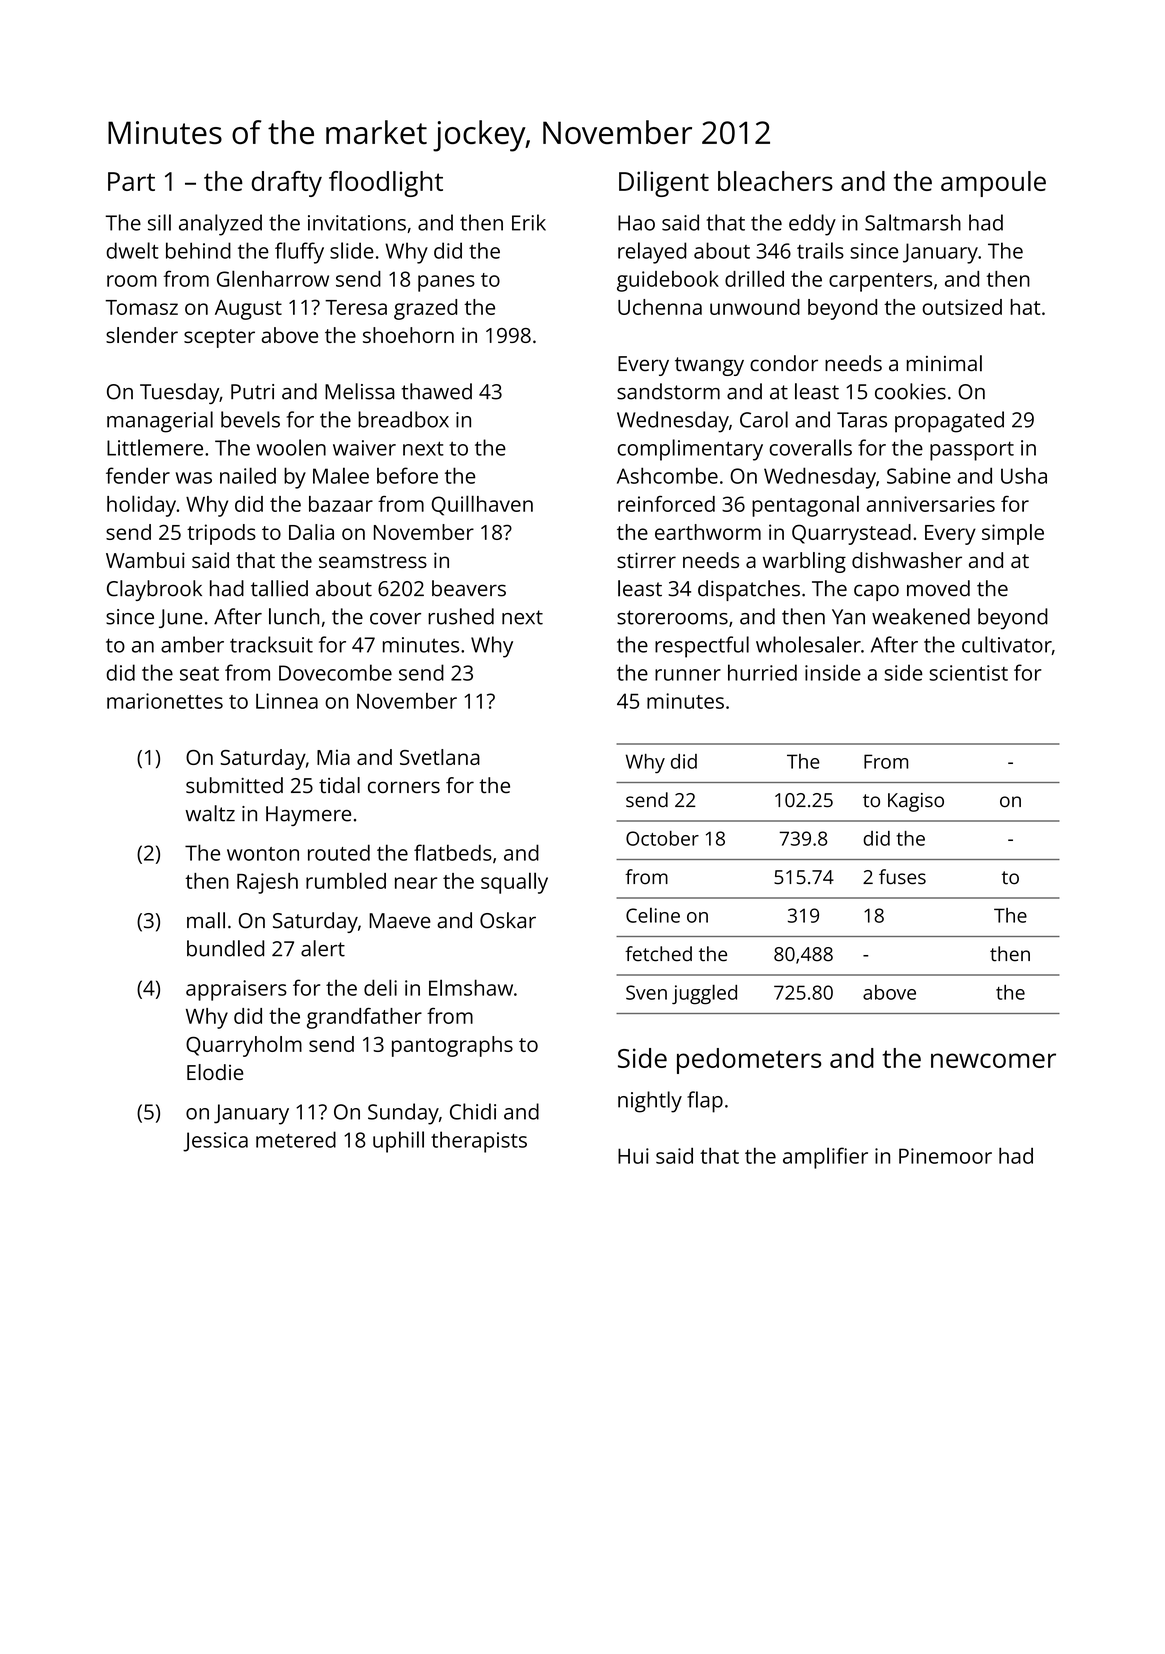 This screenshot has height=1654, width=1165. What do you see at coordinates (708, 532) in the screenshot?
I see `earthworm` at bounding box center [708, 532].
